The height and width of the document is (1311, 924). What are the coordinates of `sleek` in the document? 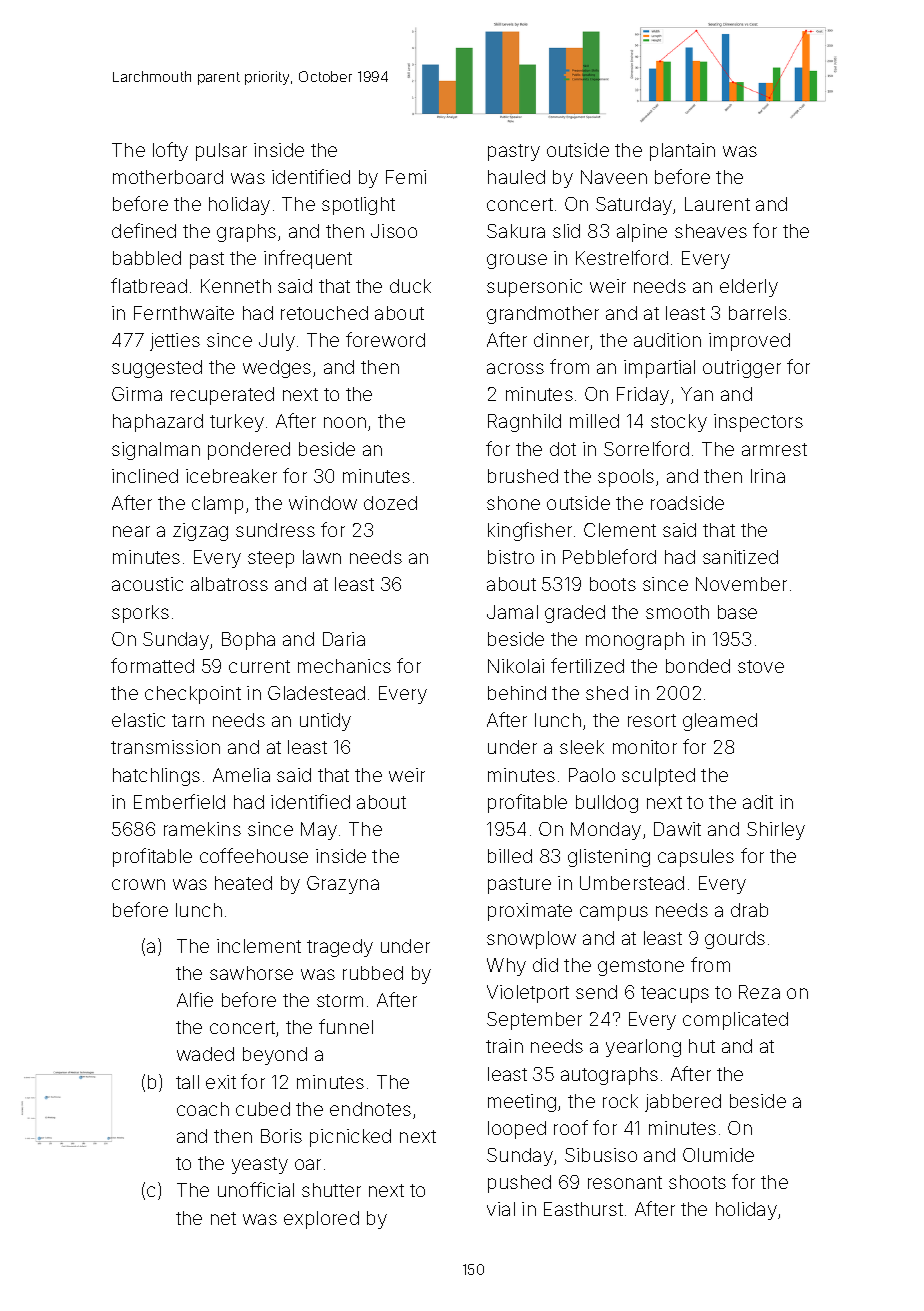 It's located at (582, 747).
